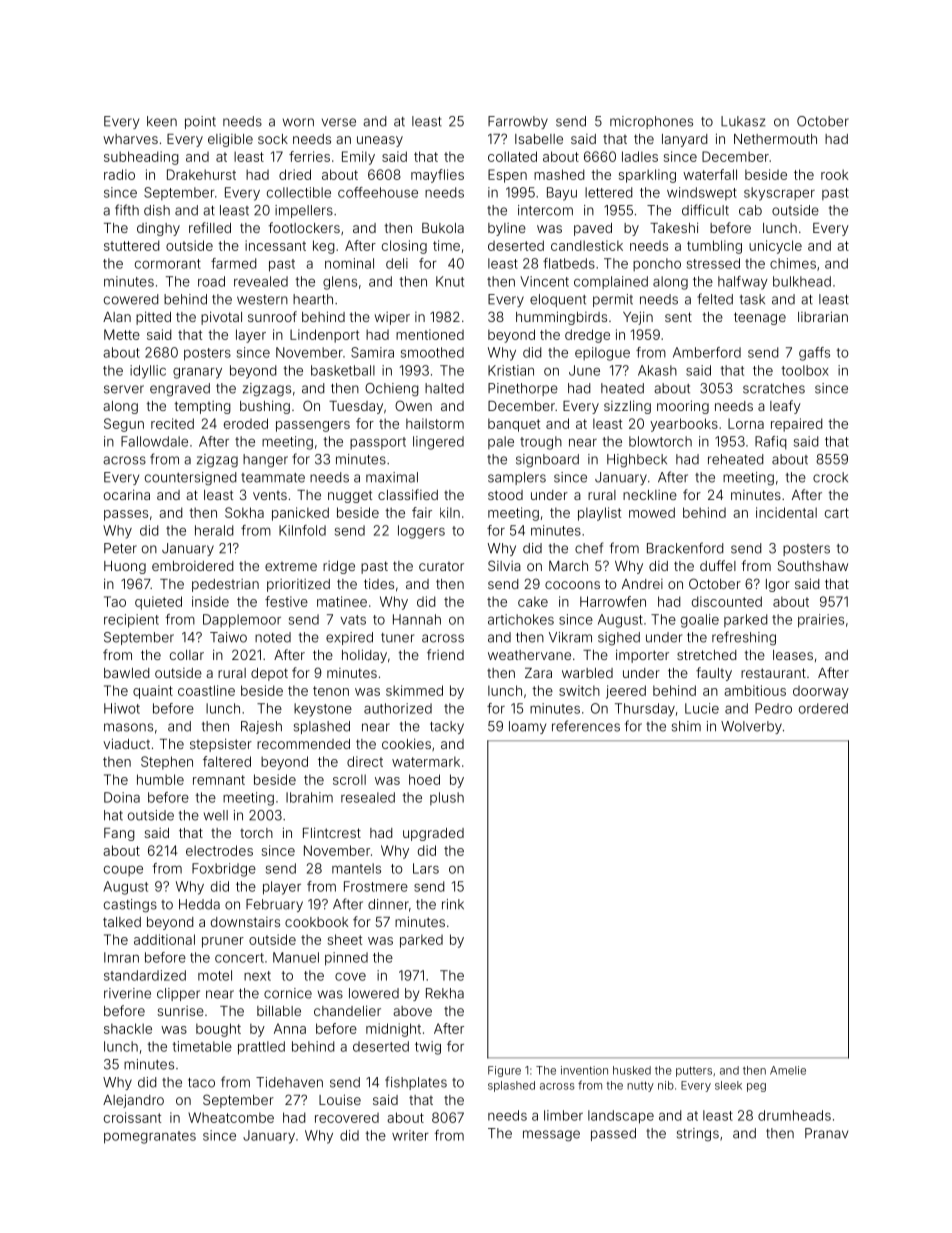  Describe the element at coordinates (743, 121) in the screenshot. I see `Lukasz` at that location.
